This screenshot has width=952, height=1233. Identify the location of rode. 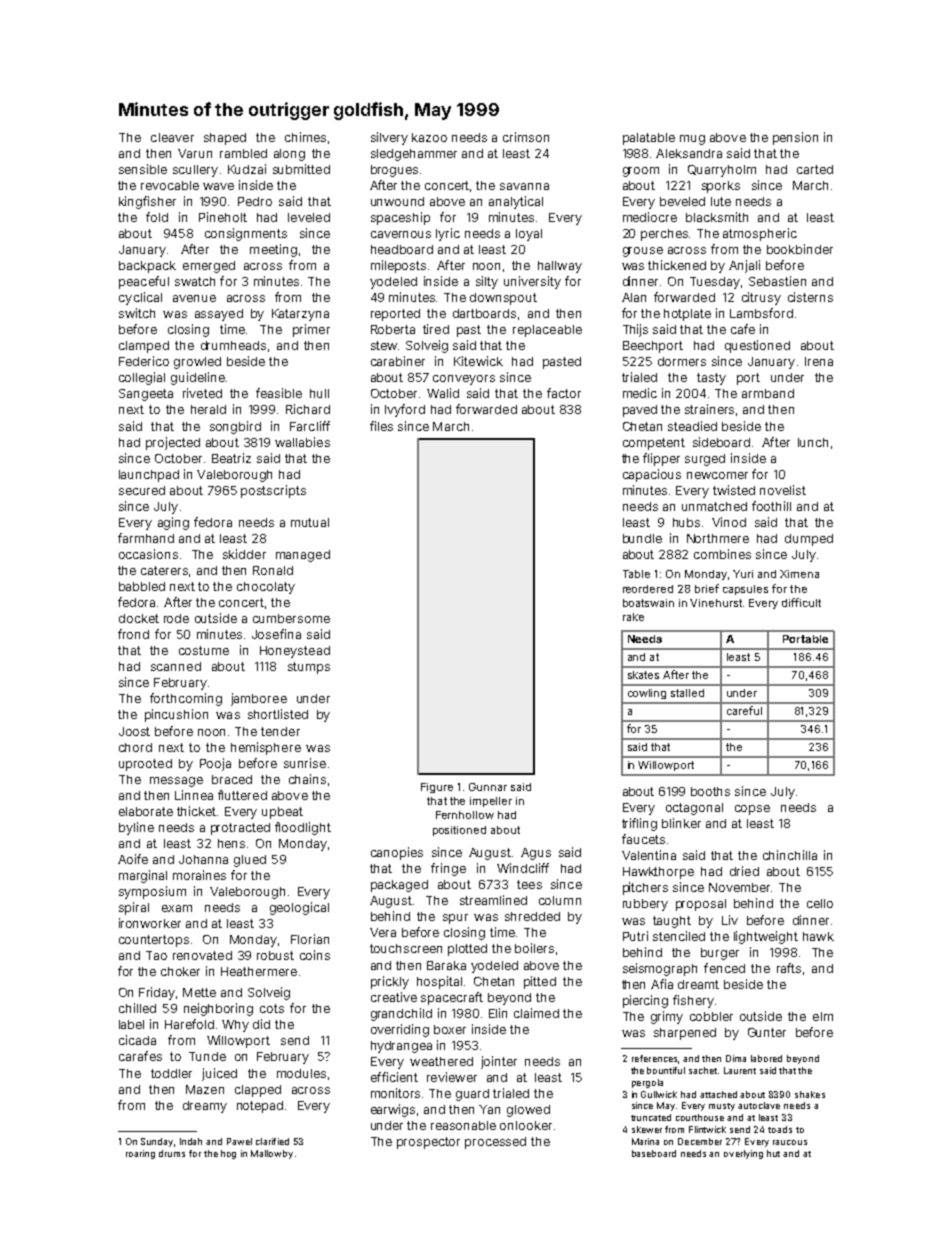
(176, 618).
